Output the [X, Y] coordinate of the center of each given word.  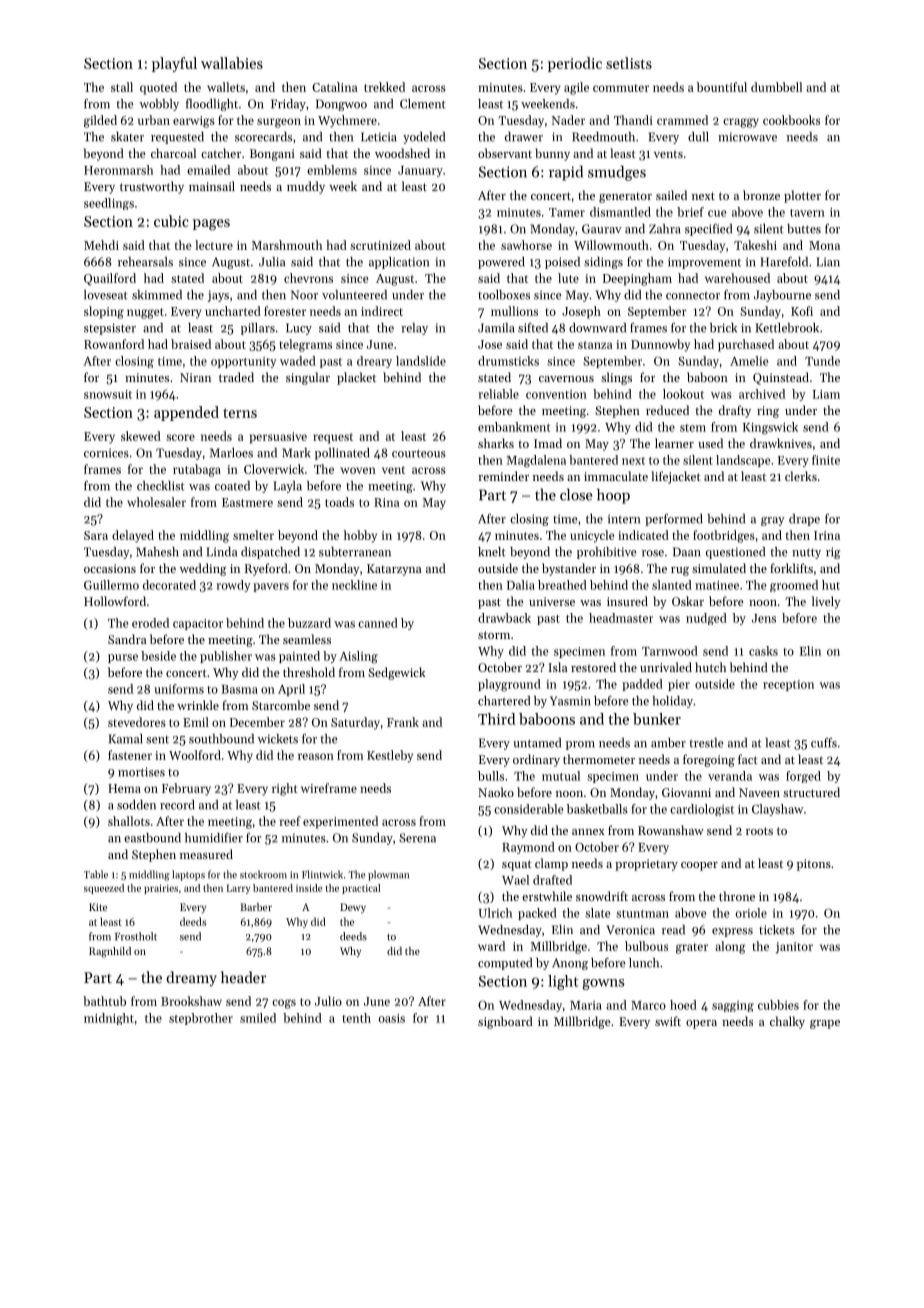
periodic [575, 64]
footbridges [724, 536]
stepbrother [201, 1019]
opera [701, 1024]
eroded [150, 623]
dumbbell [776, 87]
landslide [421, 361]
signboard [505, 1022]
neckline [354, 585]
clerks [801, 476]
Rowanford [114, 344]
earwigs [194, 122]
